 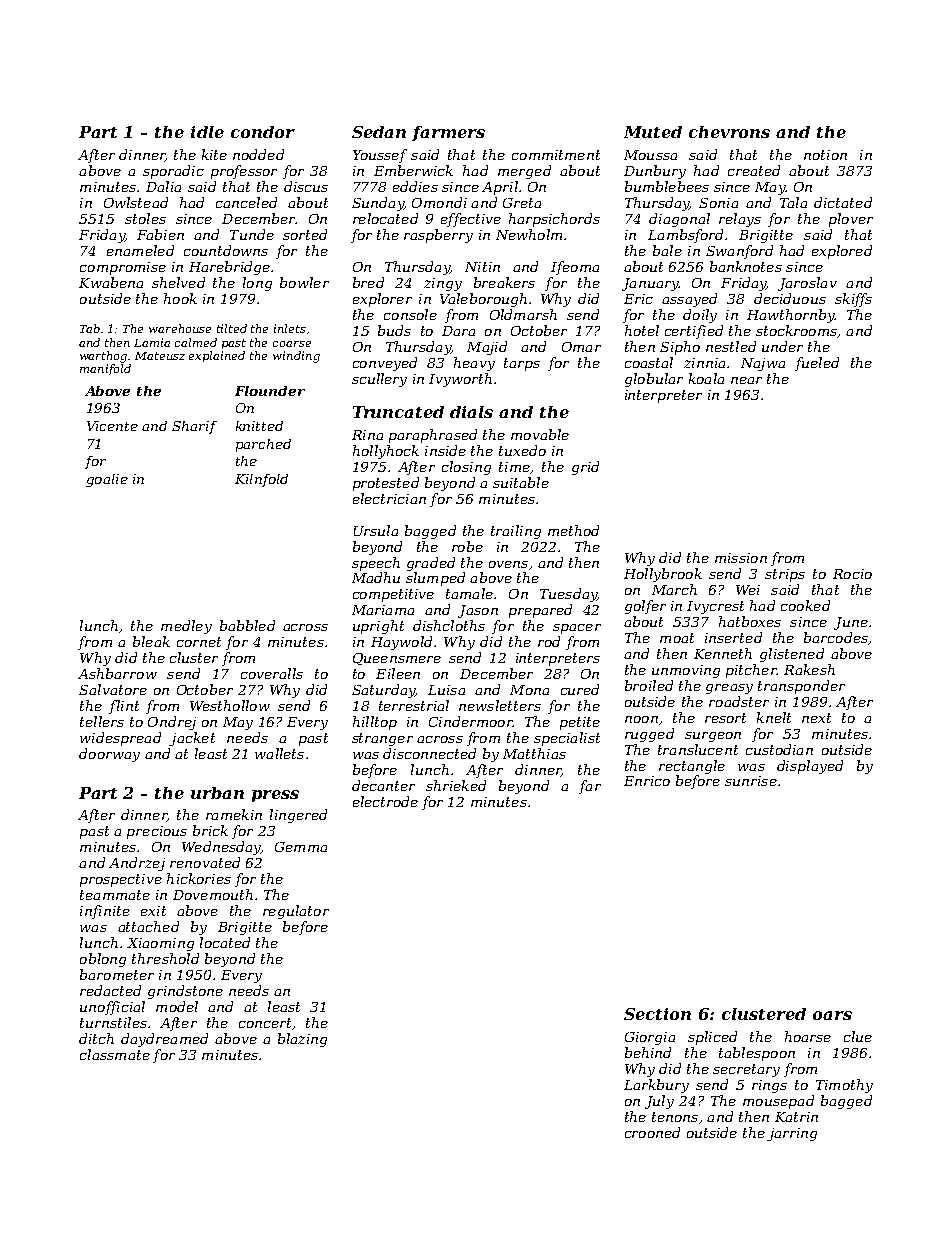 What do you see at coordinates (445, 450) in the screenshot?
I see `inside` at bounding box center [445, 450].
